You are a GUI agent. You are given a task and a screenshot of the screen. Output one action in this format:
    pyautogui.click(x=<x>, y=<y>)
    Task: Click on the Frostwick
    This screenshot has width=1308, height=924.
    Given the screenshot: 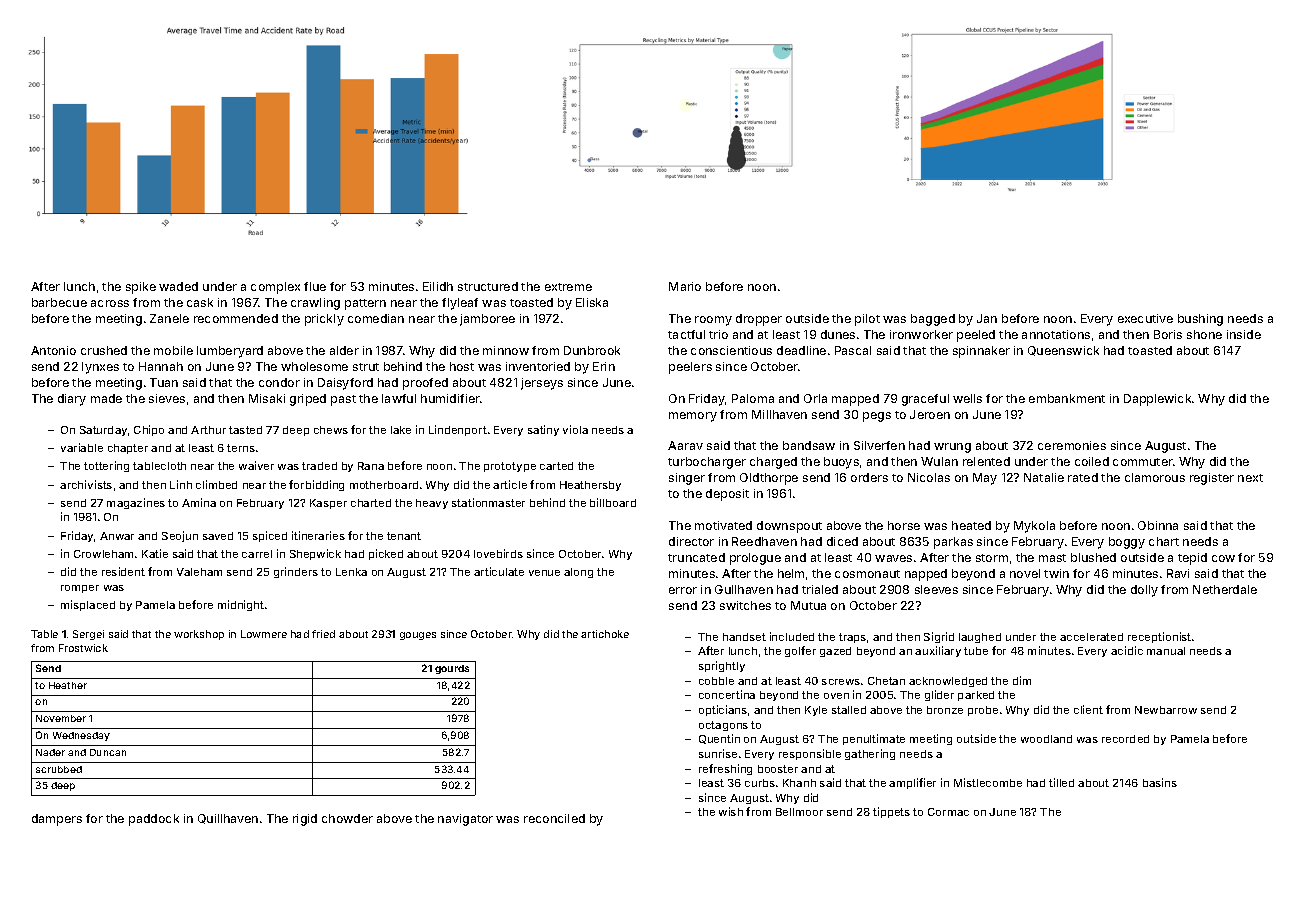 What is the action you would take?
    pyautogui.click(x=83, y=648)
